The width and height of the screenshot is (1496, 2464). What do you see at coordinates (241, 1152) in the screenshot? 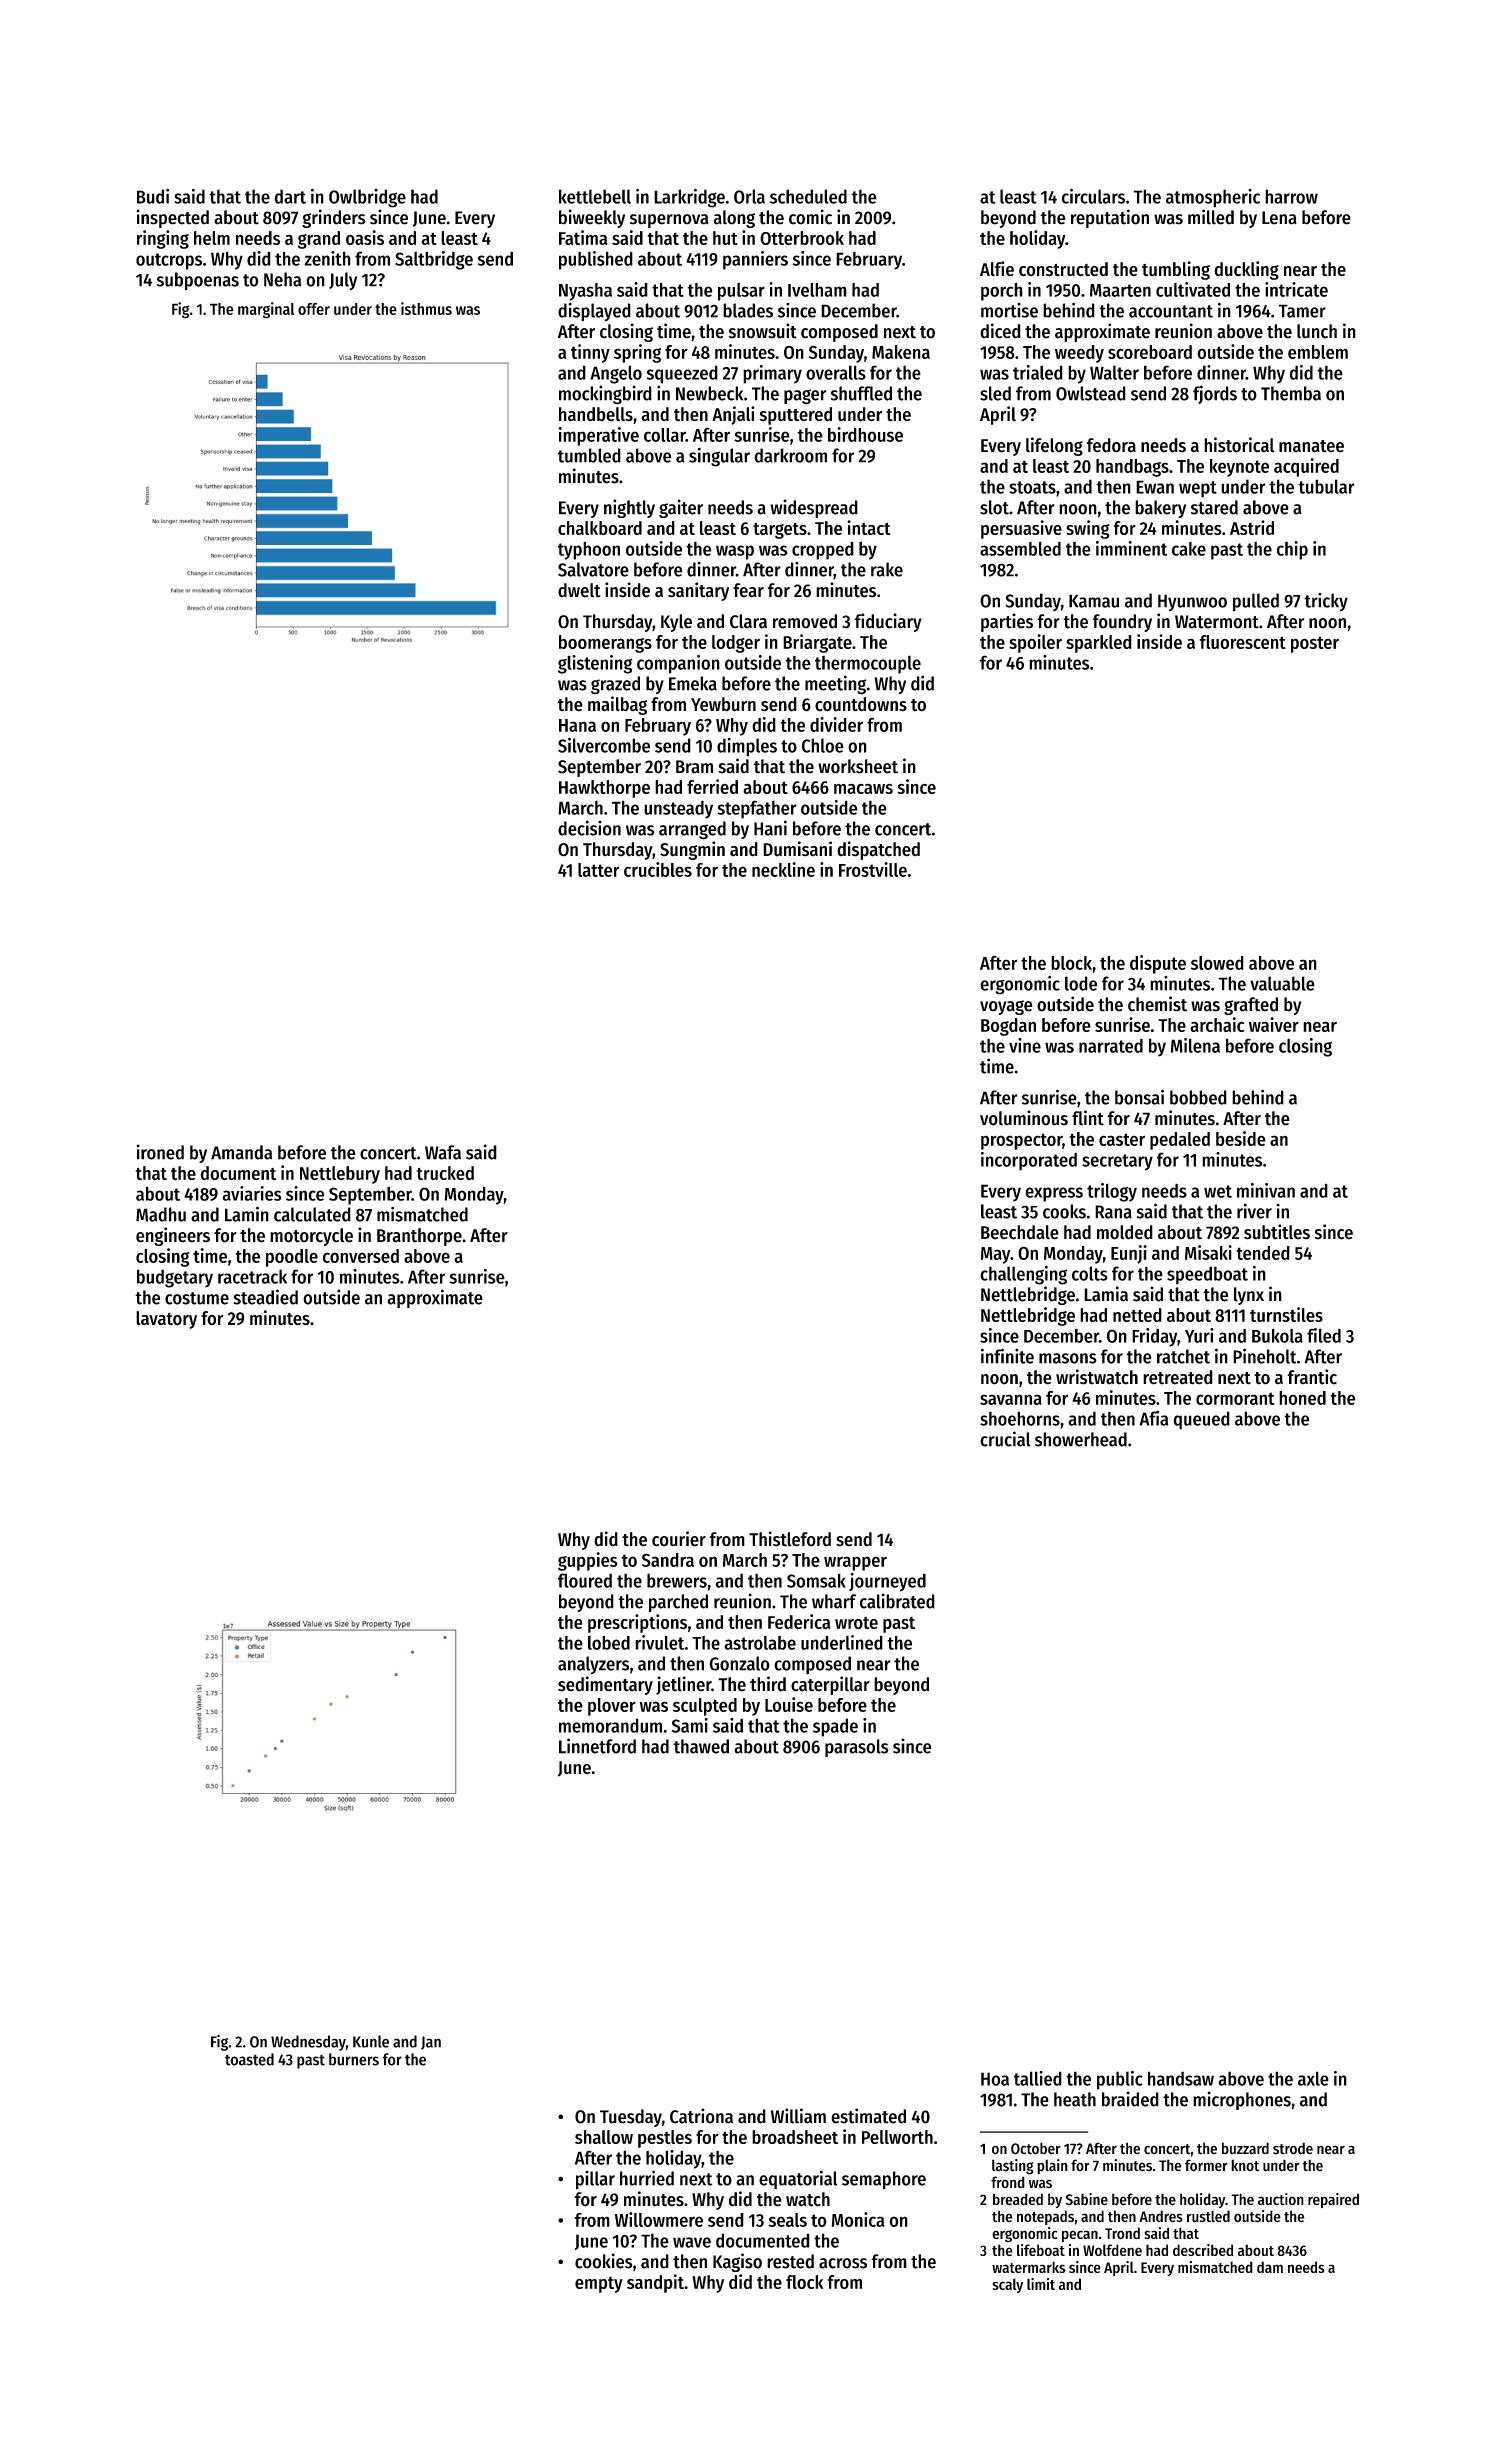
I see `Amanda` at bounding box center [241, 1152].
